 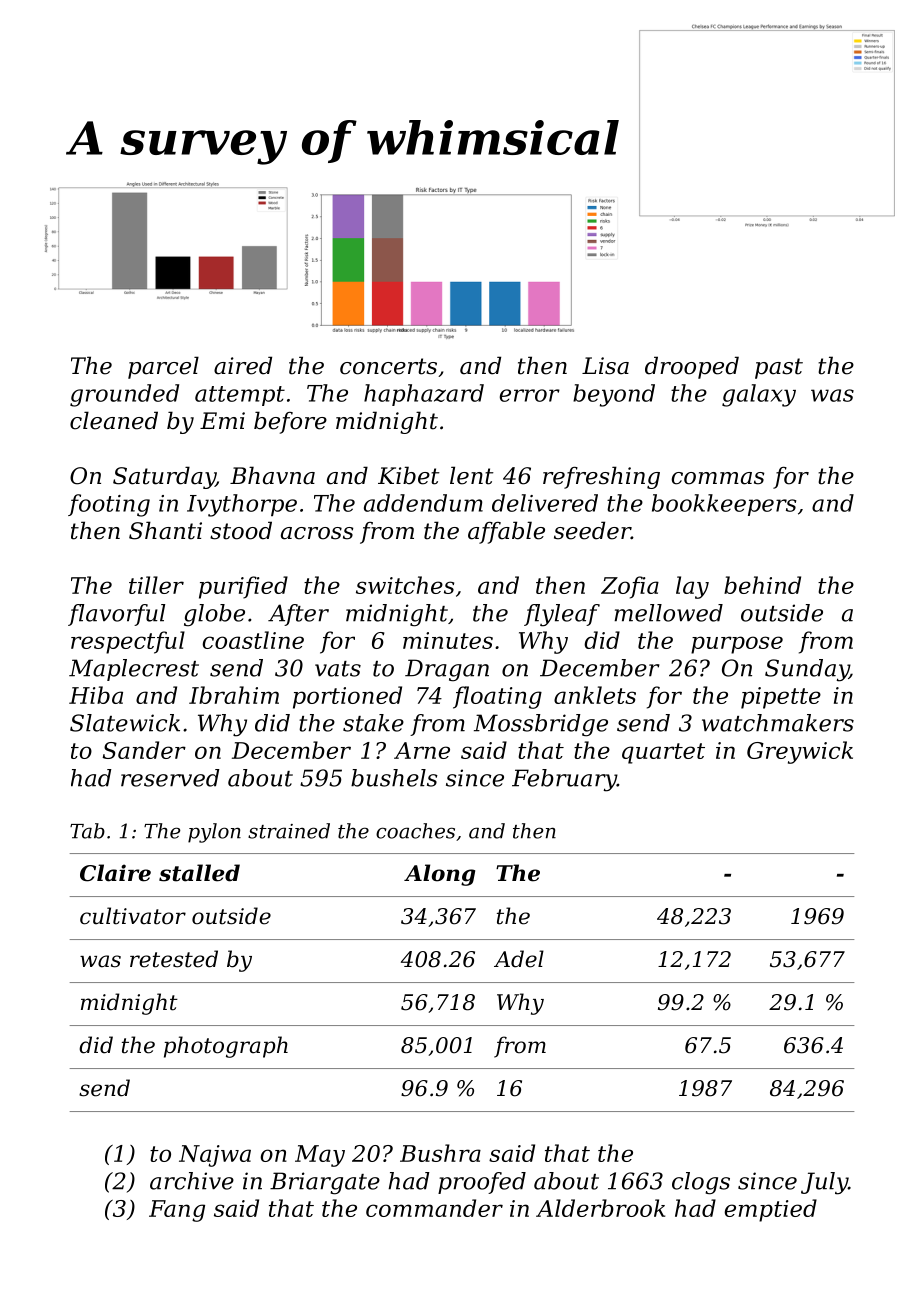 I want to click on retested, so click(x=174, y=959).
